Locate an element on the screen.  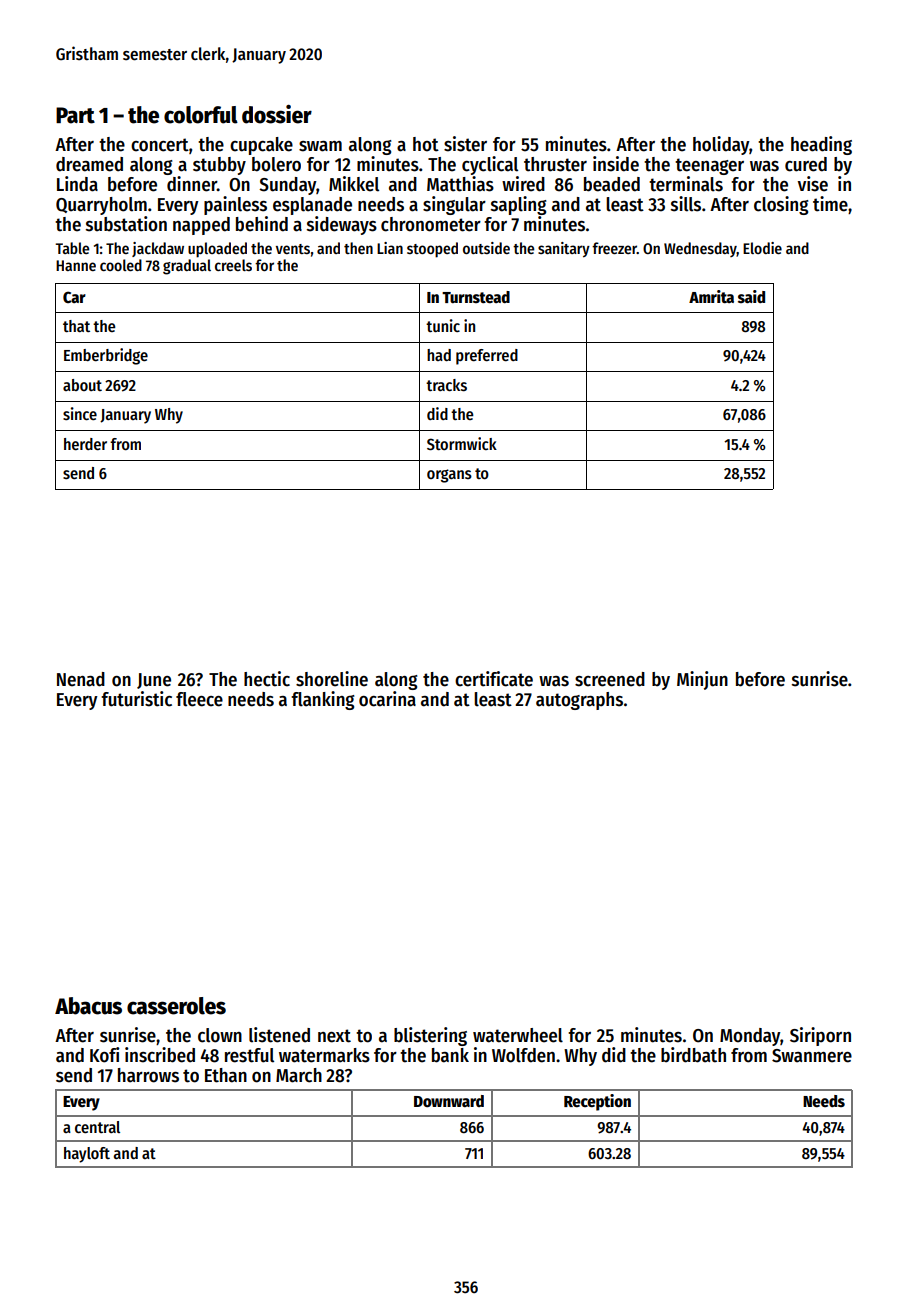
Emberbridge is located at coordinates (106, 356).
